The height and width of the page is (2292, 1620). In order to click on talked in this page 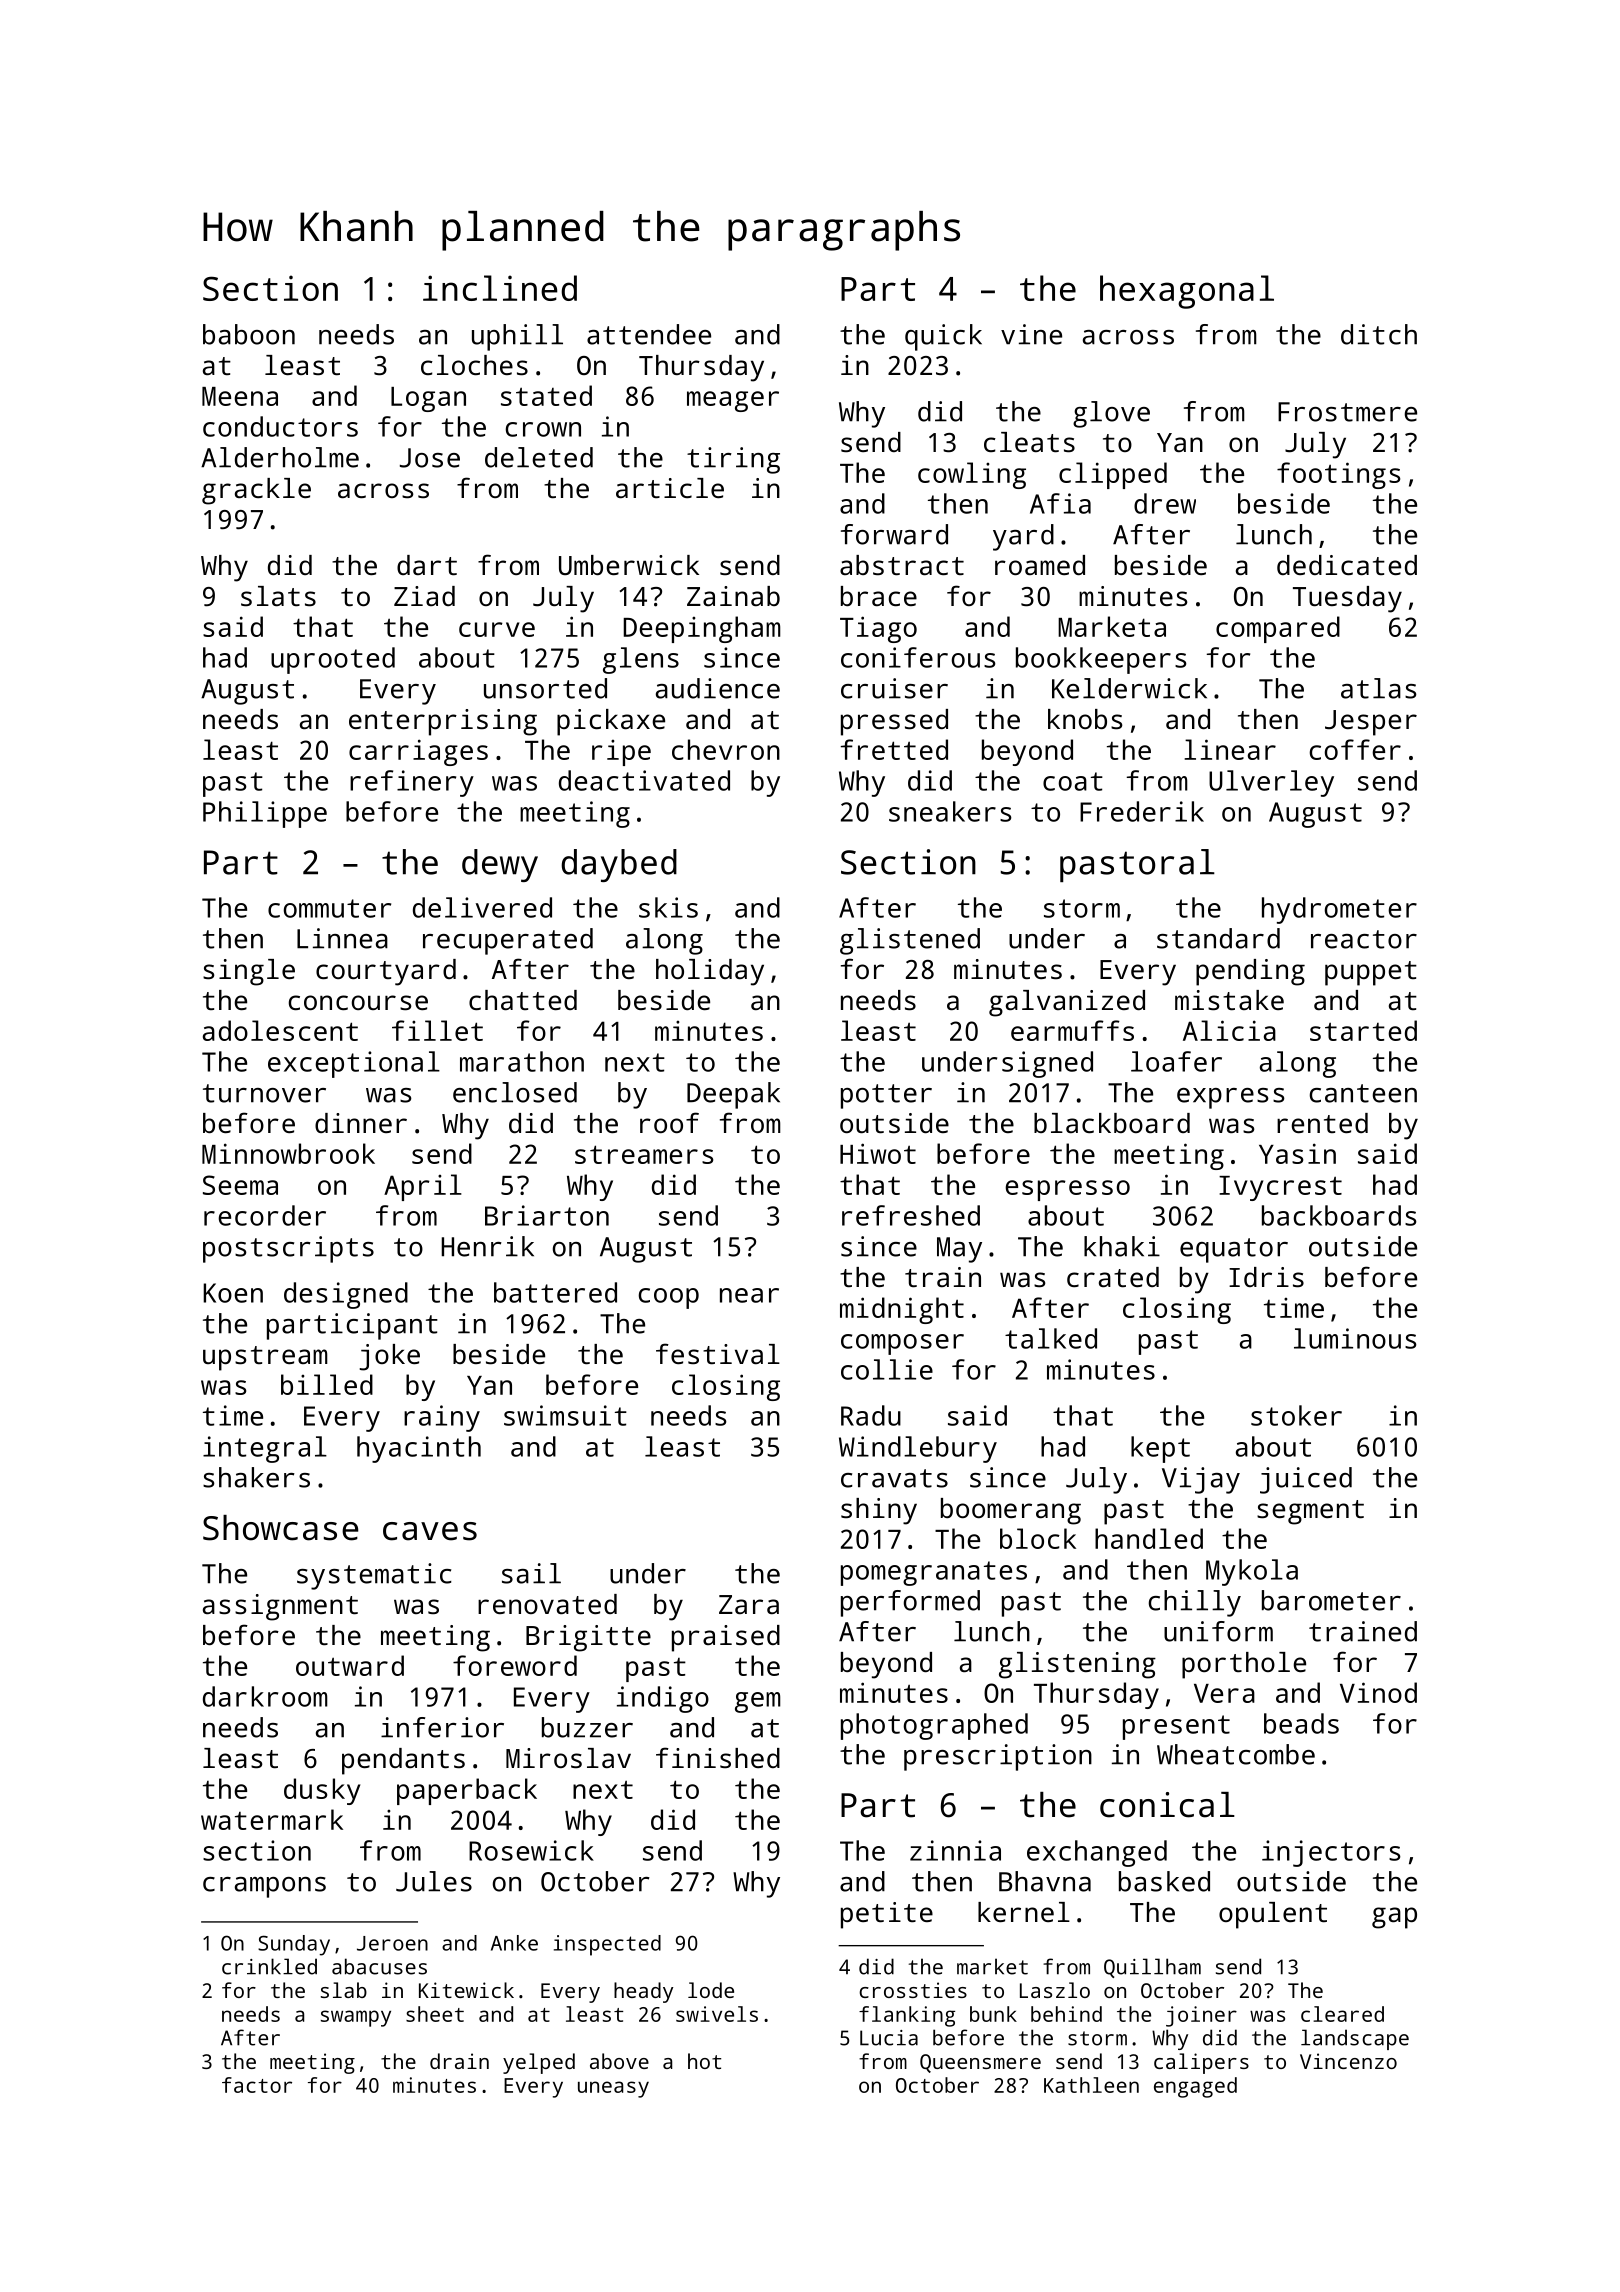, I will do `click(1051, 1338)`.
